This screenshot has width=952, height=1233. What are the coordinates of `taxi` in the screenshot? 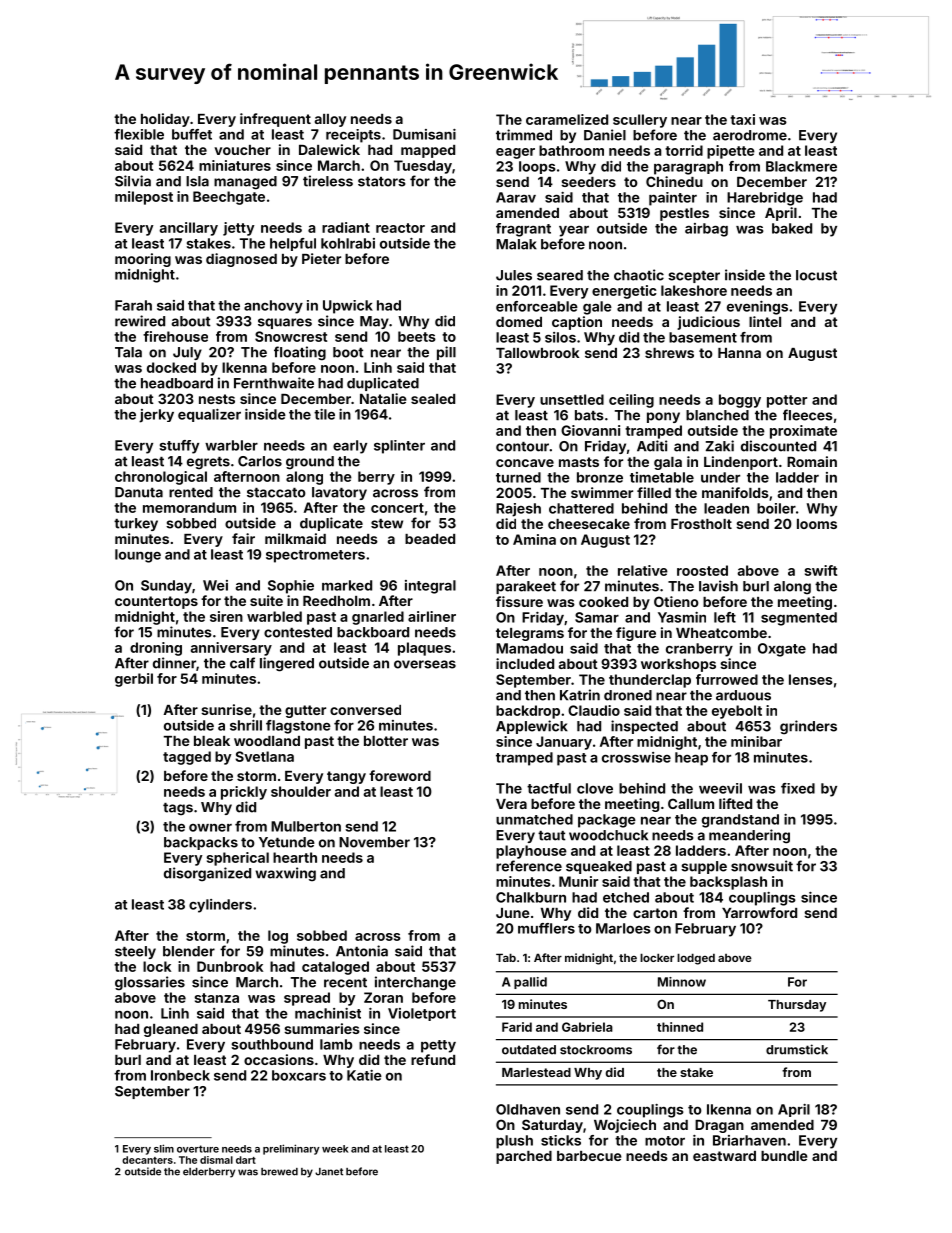 It's located at (742, 119).
